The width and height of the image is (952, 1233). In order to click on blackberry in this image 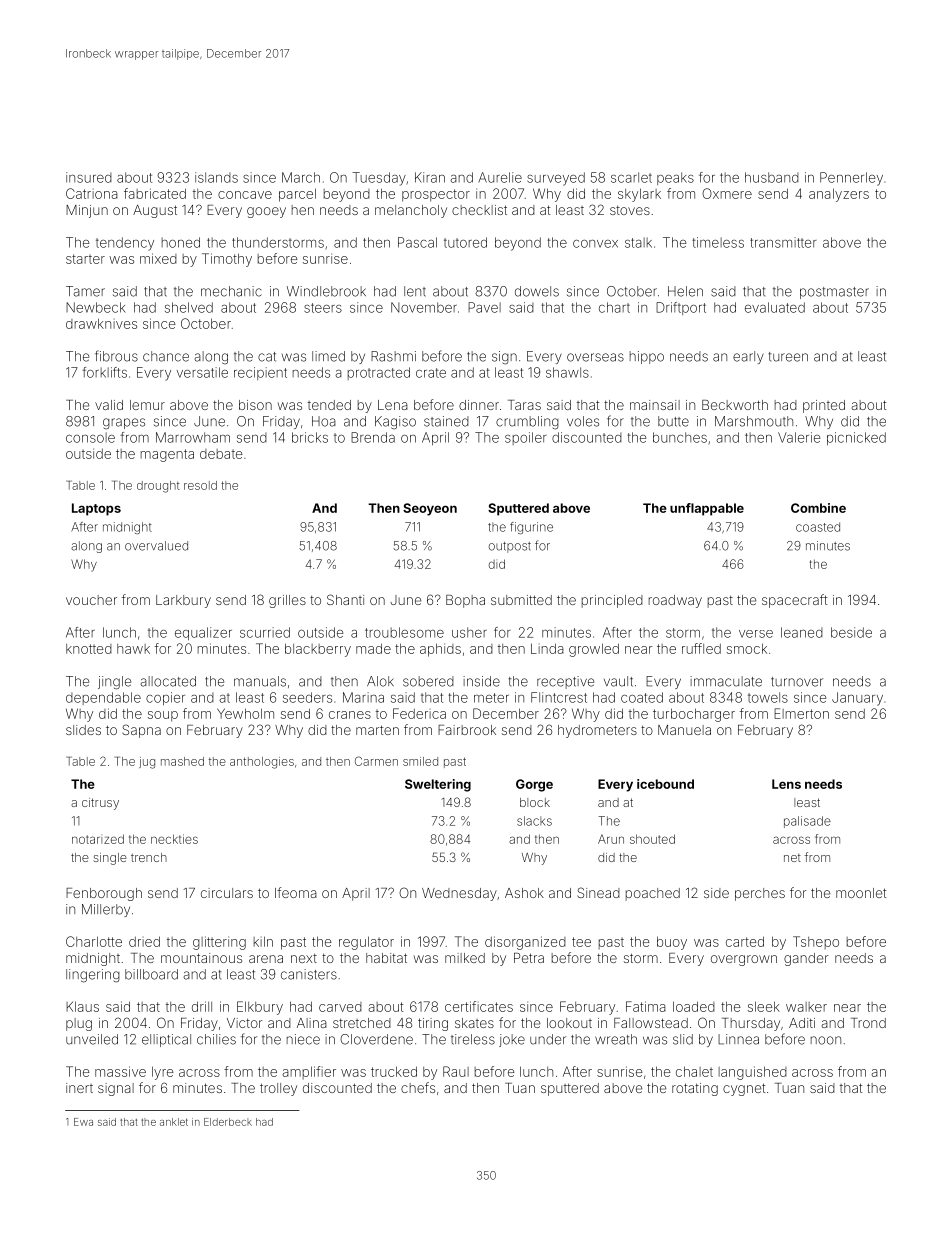, I will do `click(318, 650)`.
